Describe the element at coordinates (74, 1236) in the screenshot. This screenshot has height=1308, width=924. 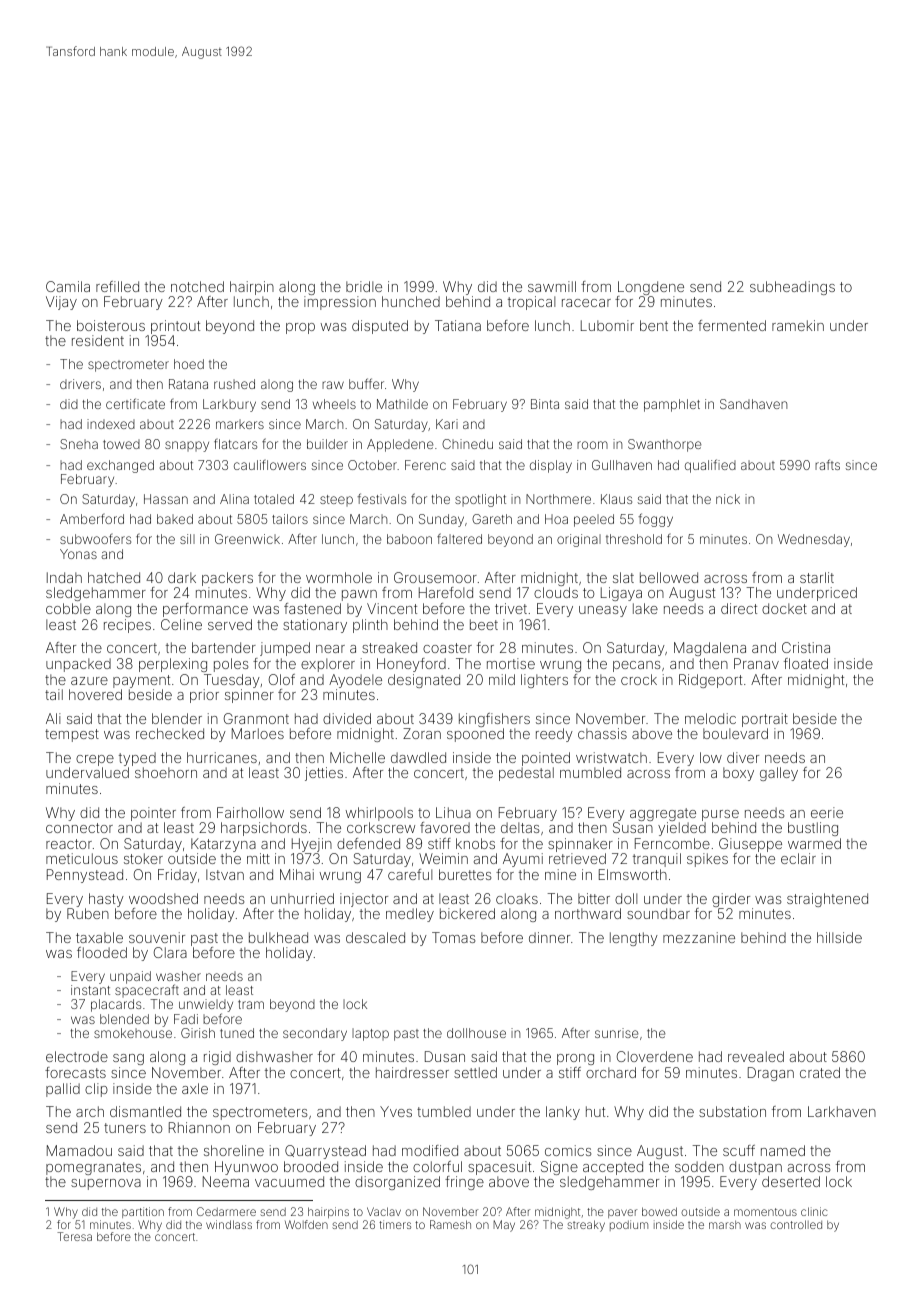
I see `Teresa` at that location.
